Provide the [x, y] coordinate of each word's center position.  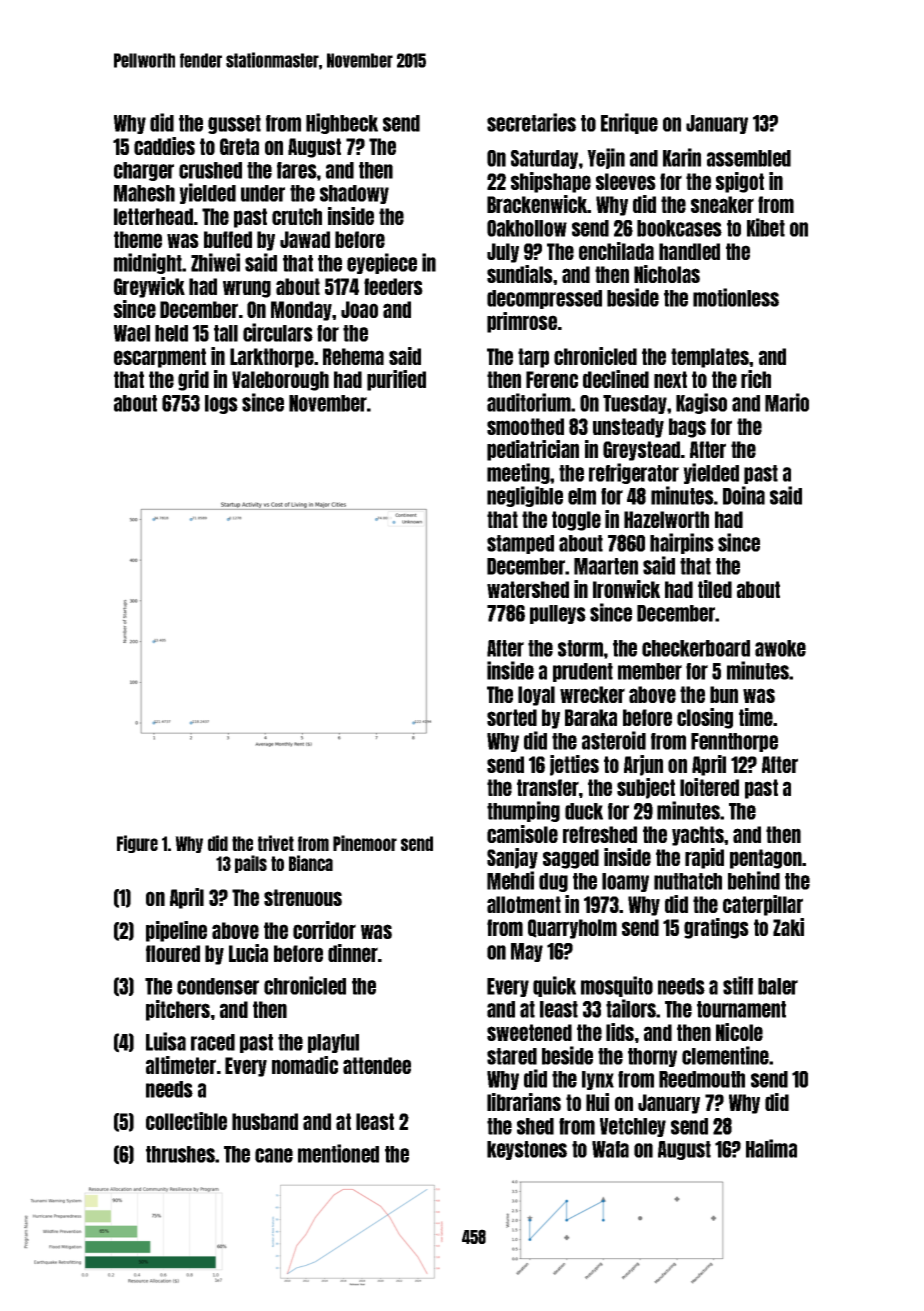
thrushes [180, 1154]
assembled [749, 158]
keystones [527, 1150]
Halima [771, 1148]
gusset [234, 124]
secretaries [531, 122]
